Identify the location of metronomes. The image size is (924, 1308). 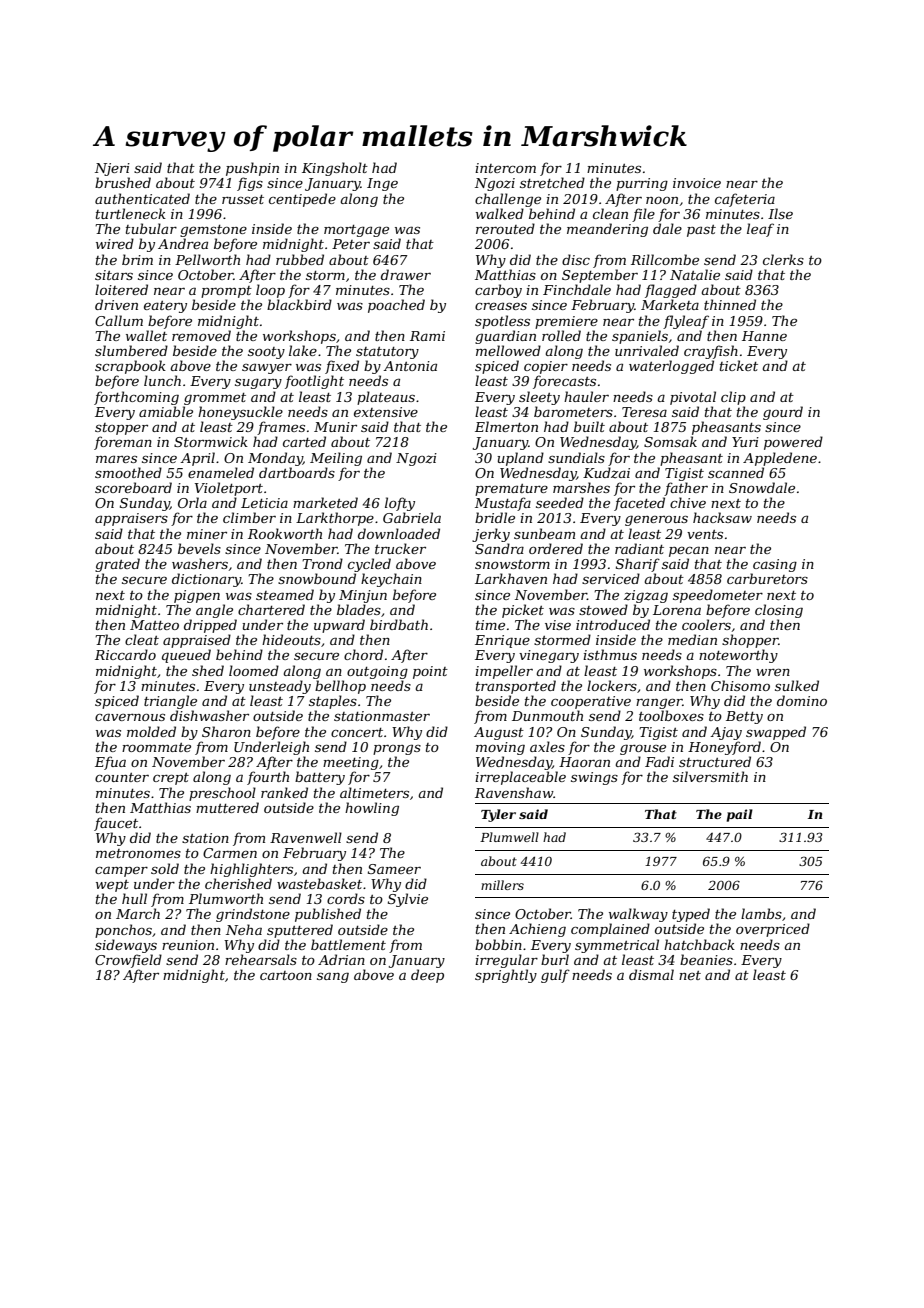
(138, 853).
